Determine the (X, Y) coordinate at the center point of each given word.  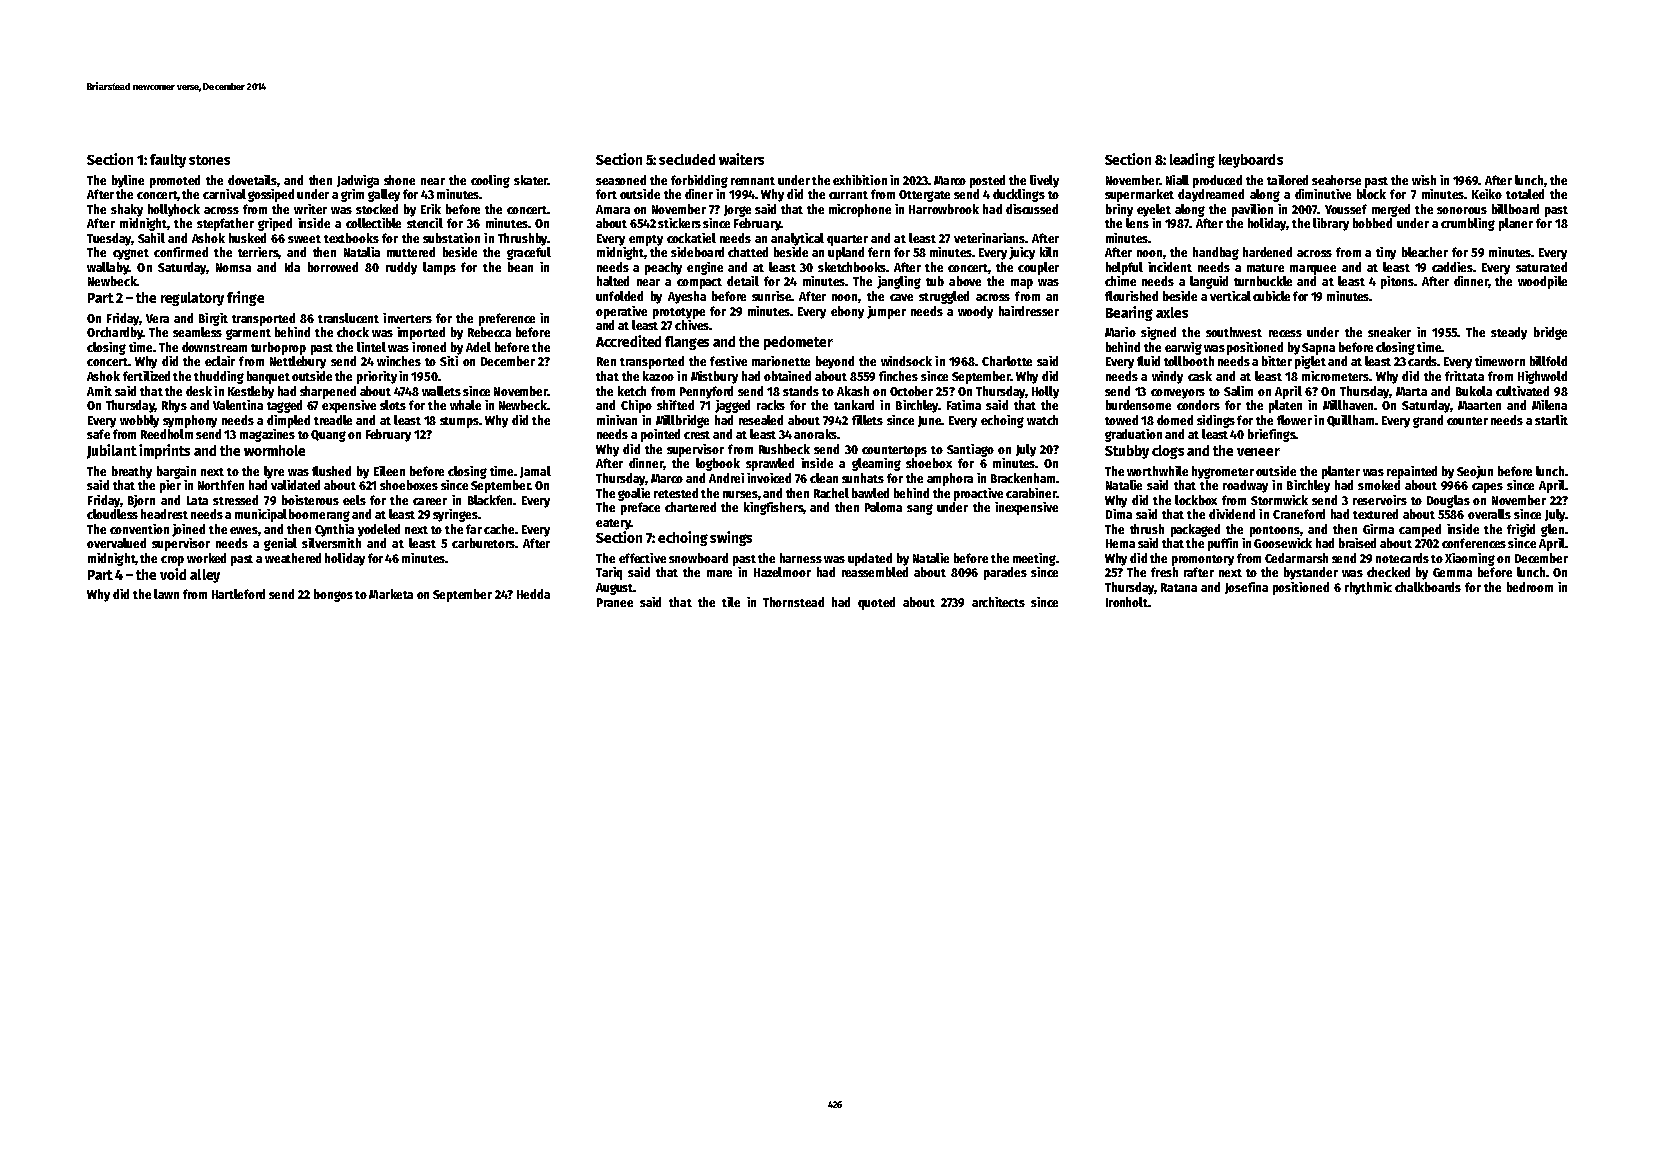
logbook (718, 464)
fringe (245, 298)
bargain (176, 472)
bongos (333, 595)
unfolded (619, 296)
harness (801, 558)
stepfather (225, 224)
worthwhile (1157, 471)
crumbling (1468, 224)
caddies (1452, 267)
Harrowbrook (944, 209)
